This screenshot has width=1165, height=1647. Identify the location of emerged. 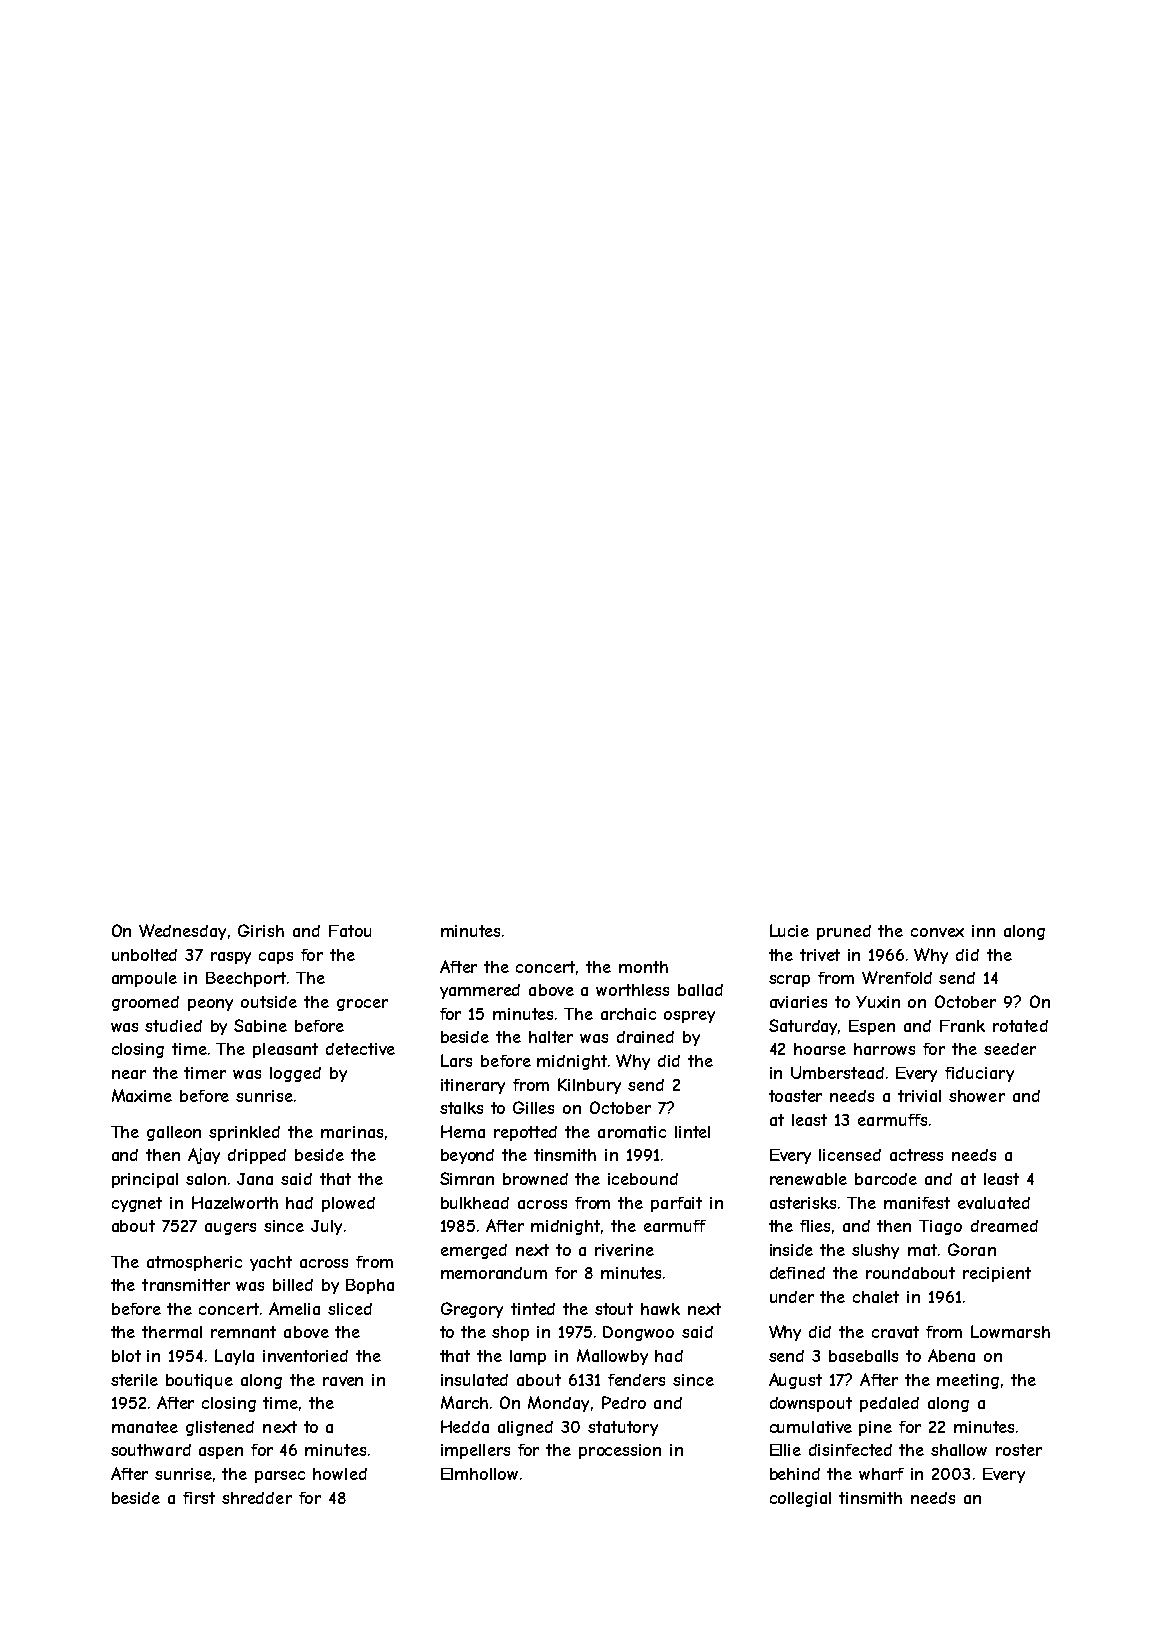
(474, 1251).
